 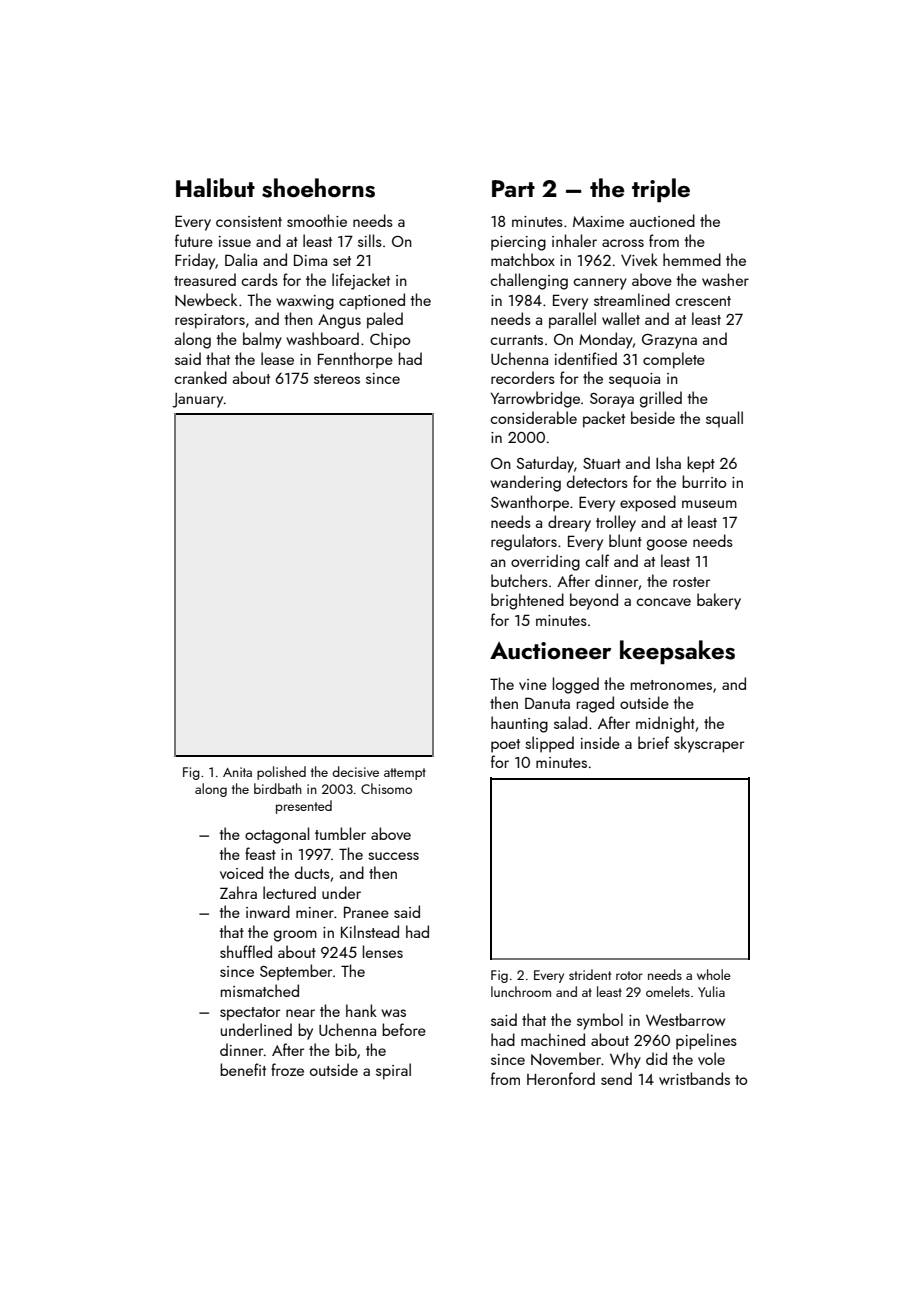 I want to click on Vivek, so click(x=639, y=259).
